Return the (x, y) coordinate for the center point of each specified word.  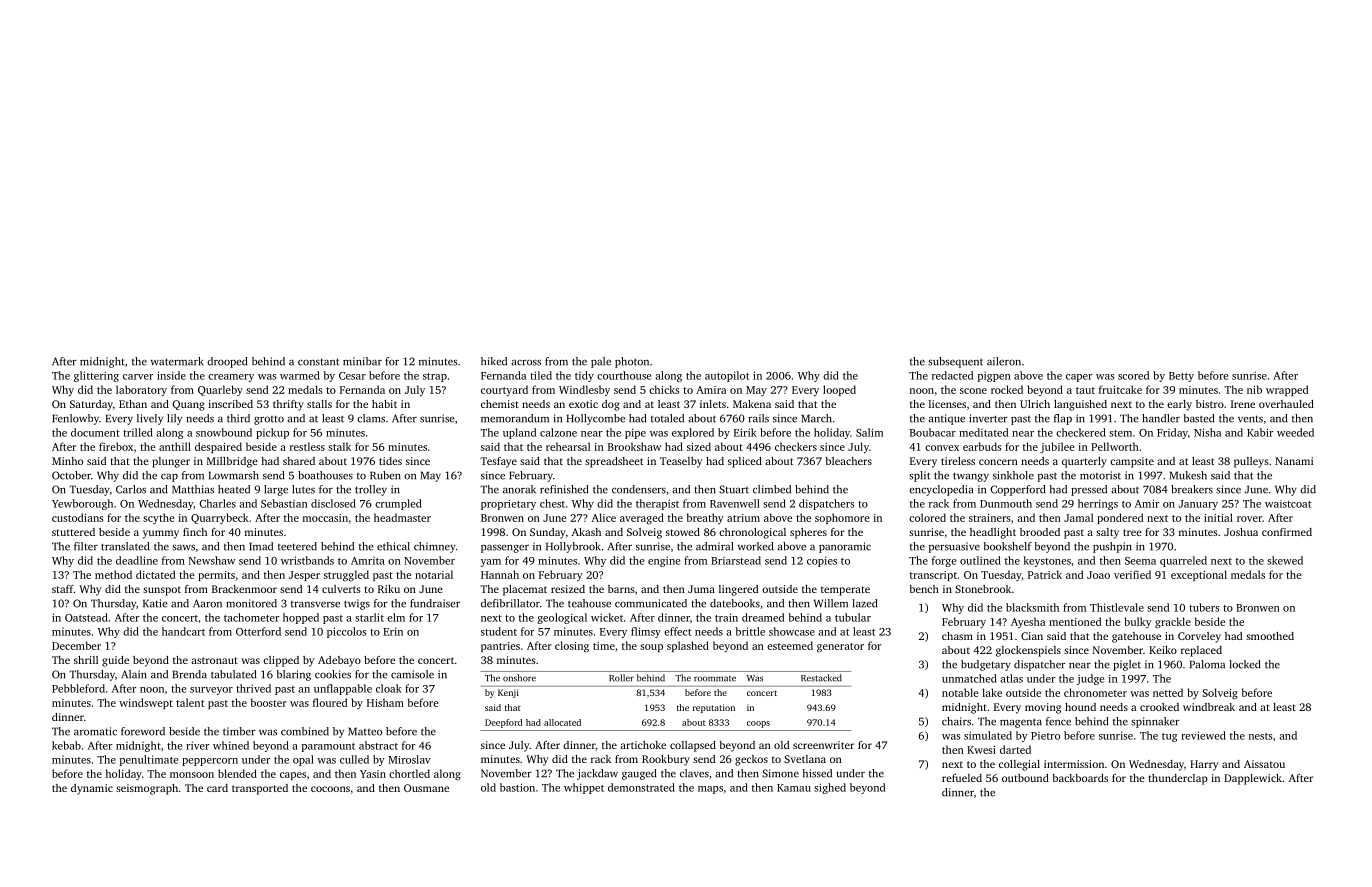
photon (632, 362)
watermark (177, 361)
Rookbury (666, 760)
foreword (143, 731)
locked (1244, 664)
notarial (434, 574)
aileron (1004, 361)
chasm (957, 636)
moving (1043, 708)
